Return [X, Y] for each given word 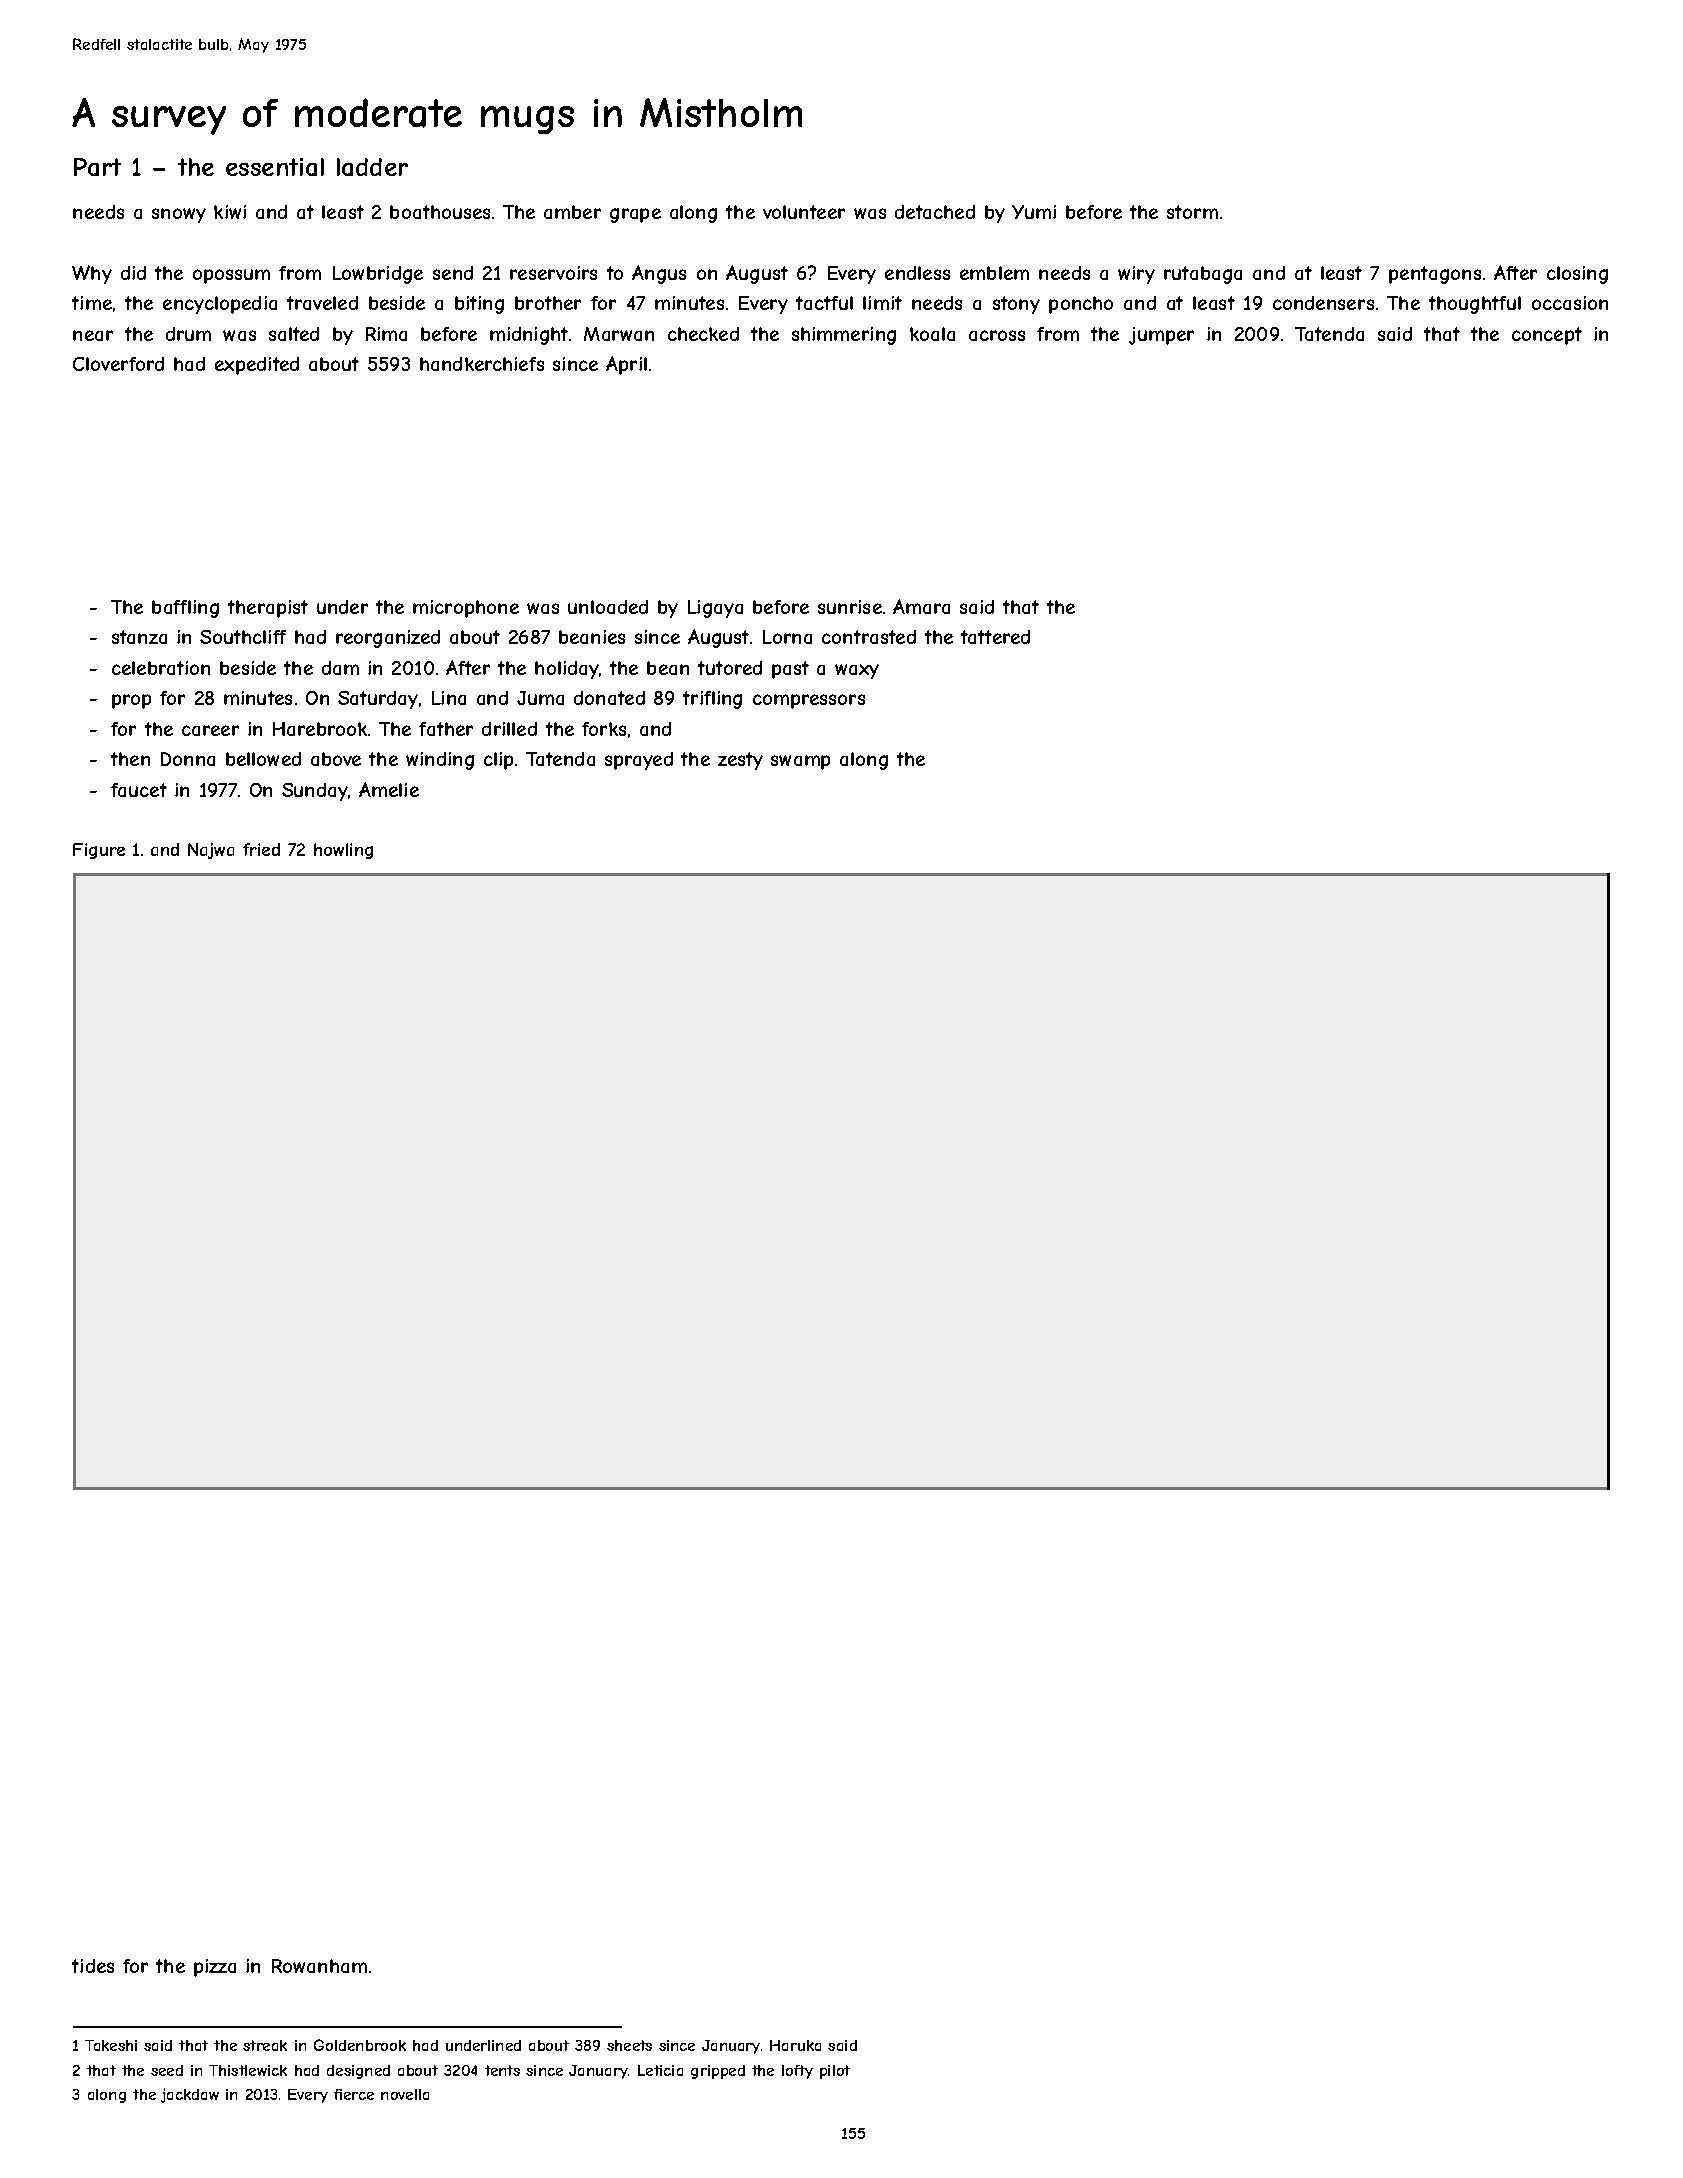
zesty [740, 761]
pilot [835, 2072]
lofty [797, 2072]
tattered [995, 637]
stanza [139, 637]
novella [405, 2094]
